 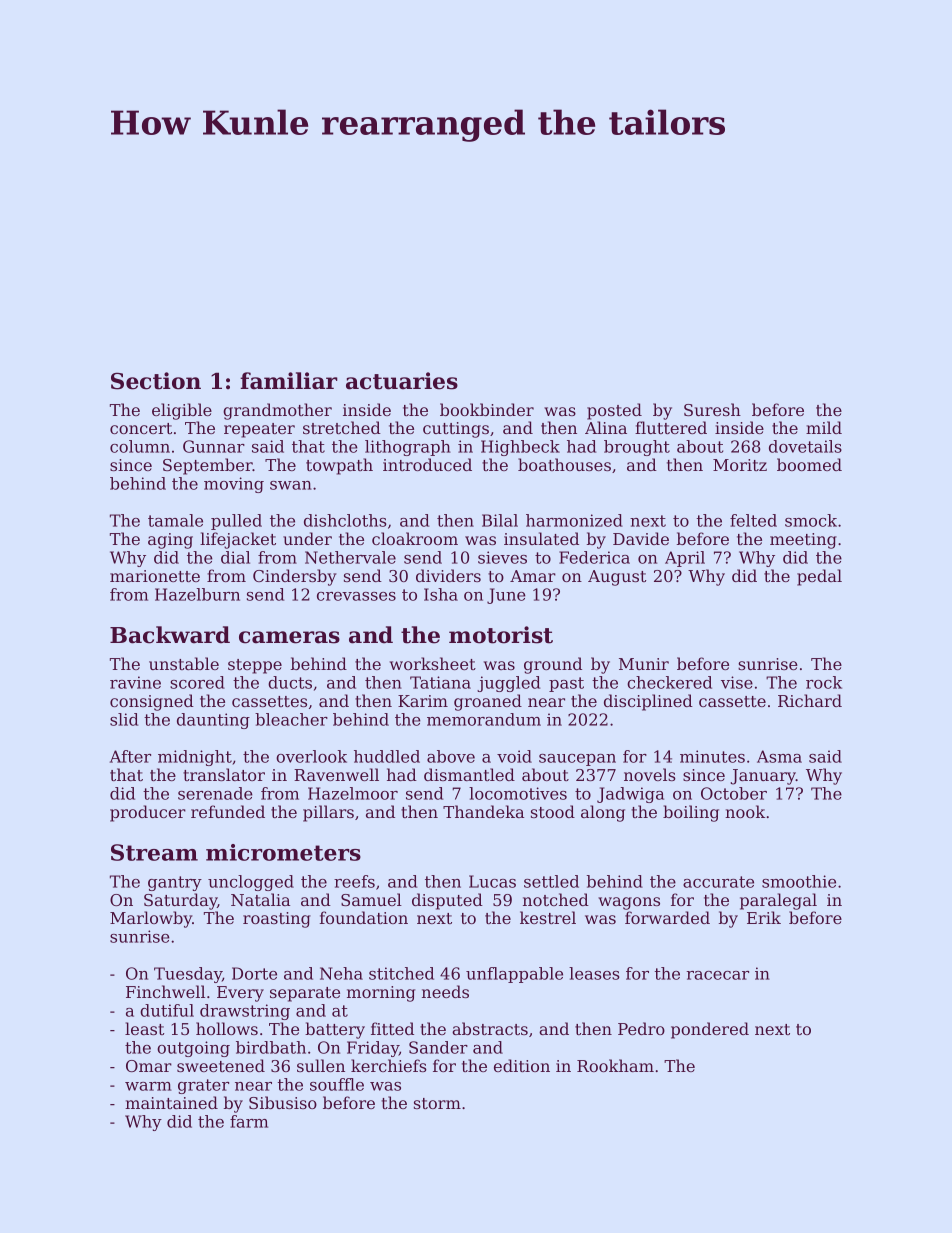 I want to click on Thandeka, so click(x=483, y=811).
